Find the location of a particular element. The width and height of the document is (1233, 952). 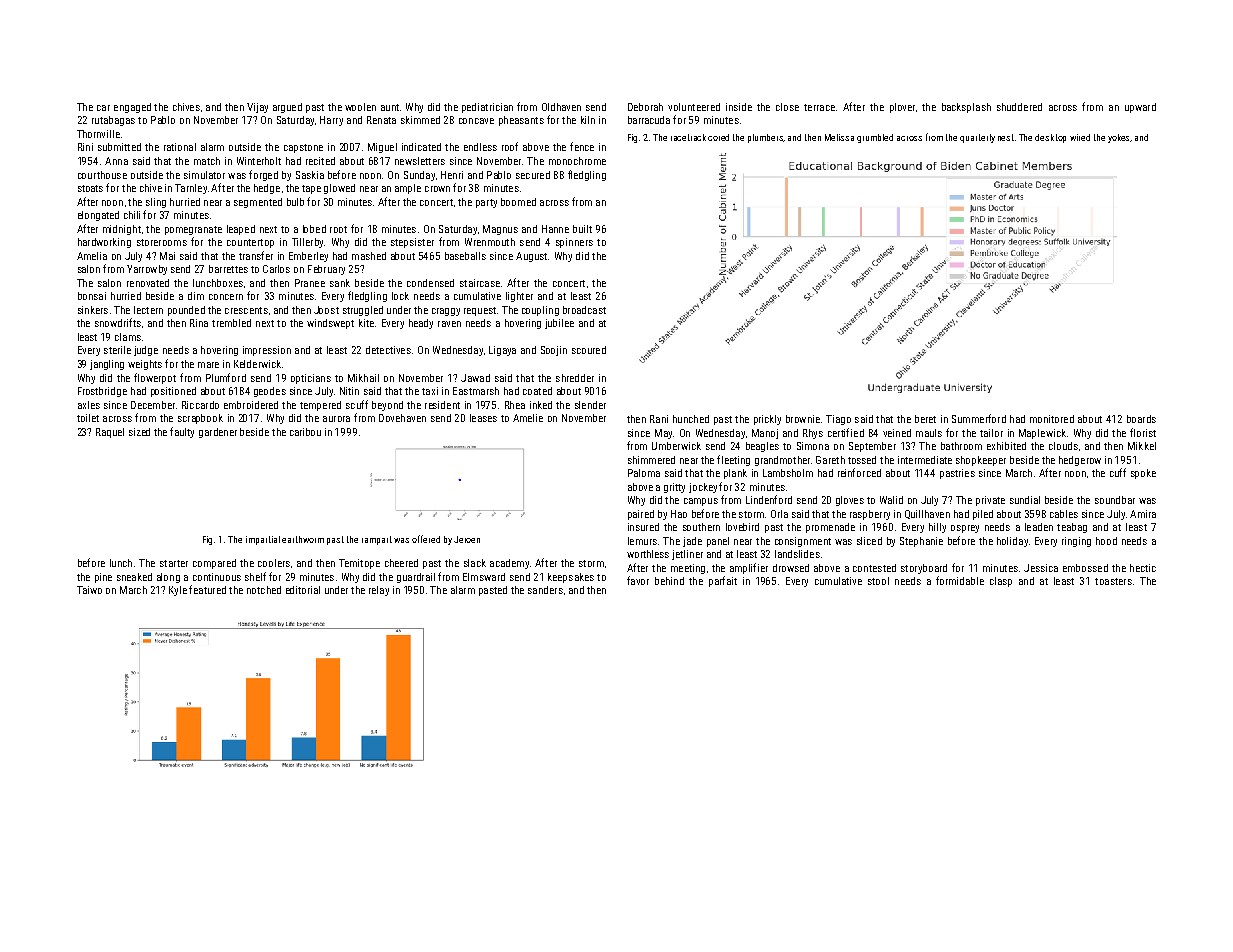

terrace is located at coordinates (819, 107).
